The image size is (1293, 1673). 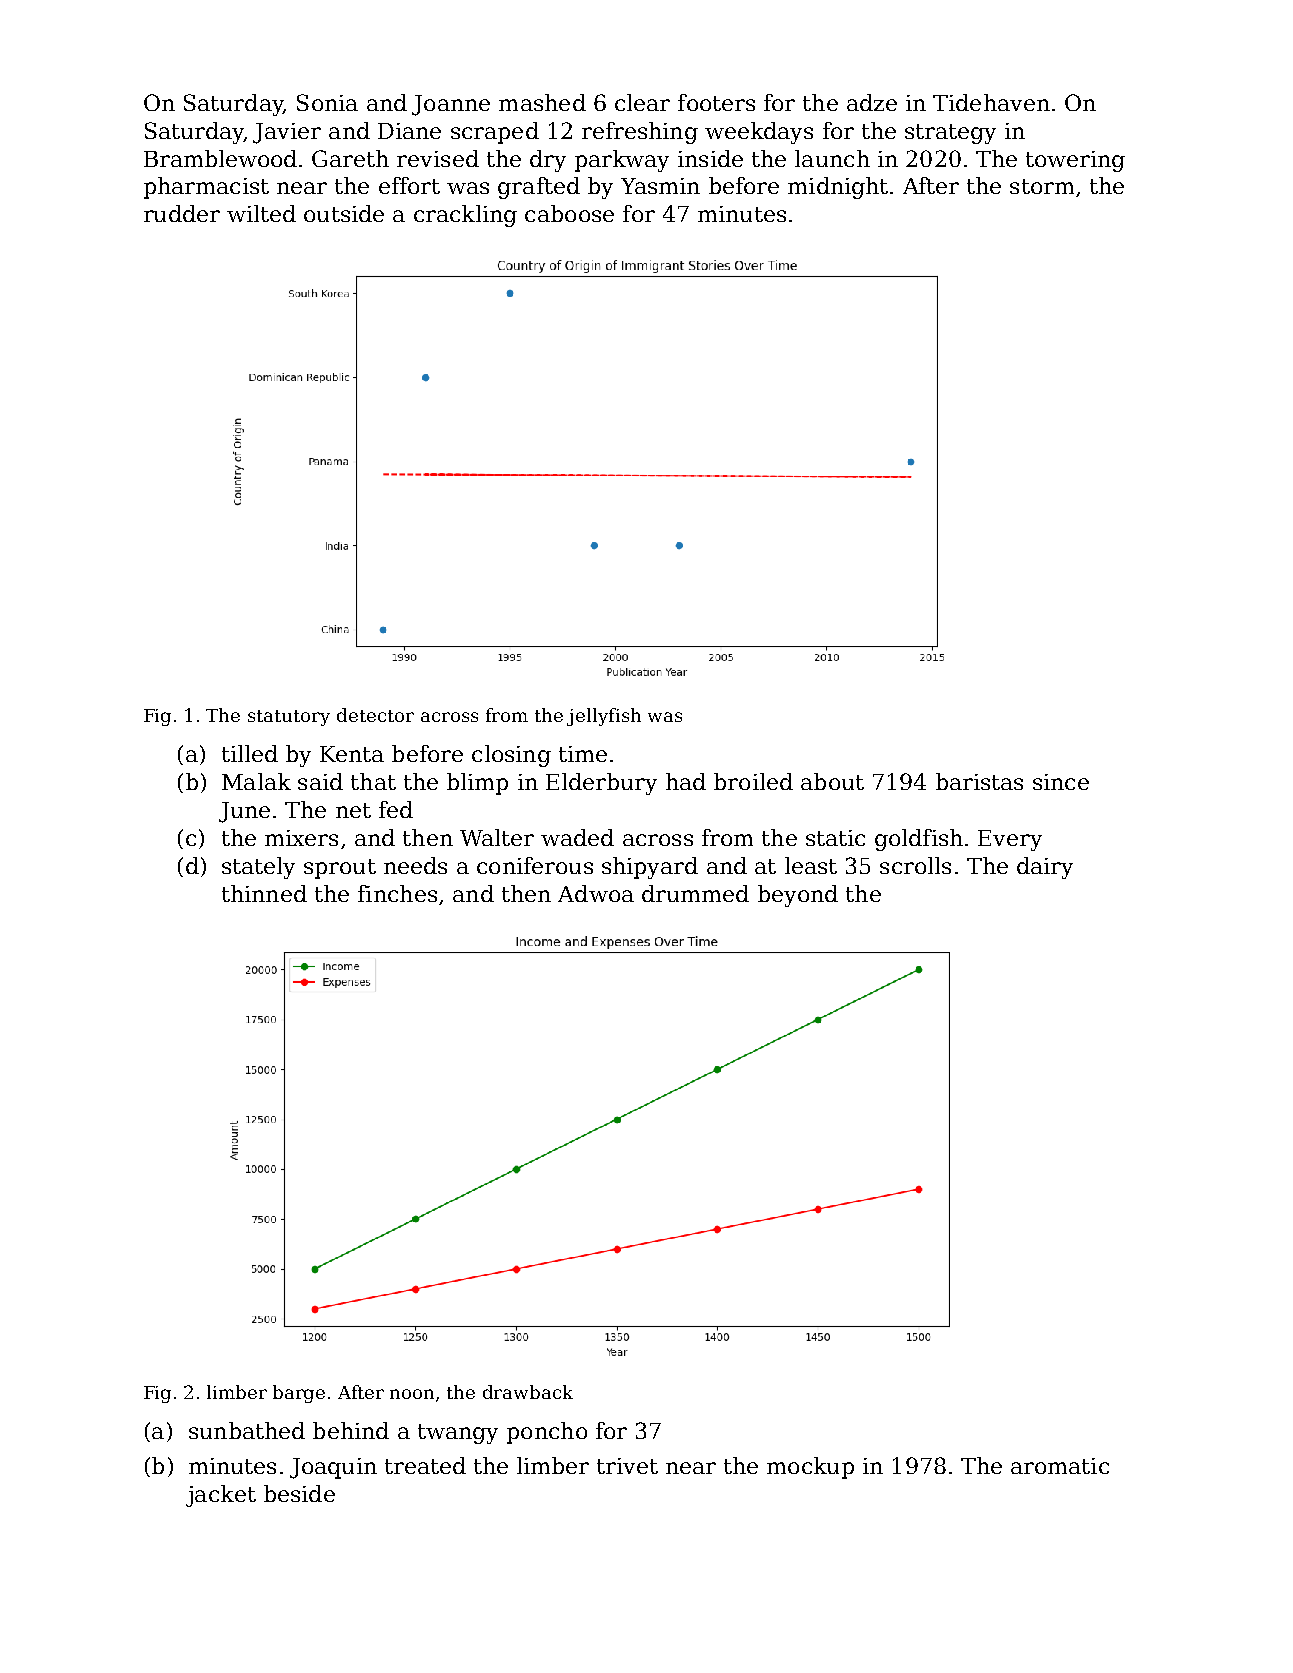 I want to click on Sonia, so click(x=327, y=102).
